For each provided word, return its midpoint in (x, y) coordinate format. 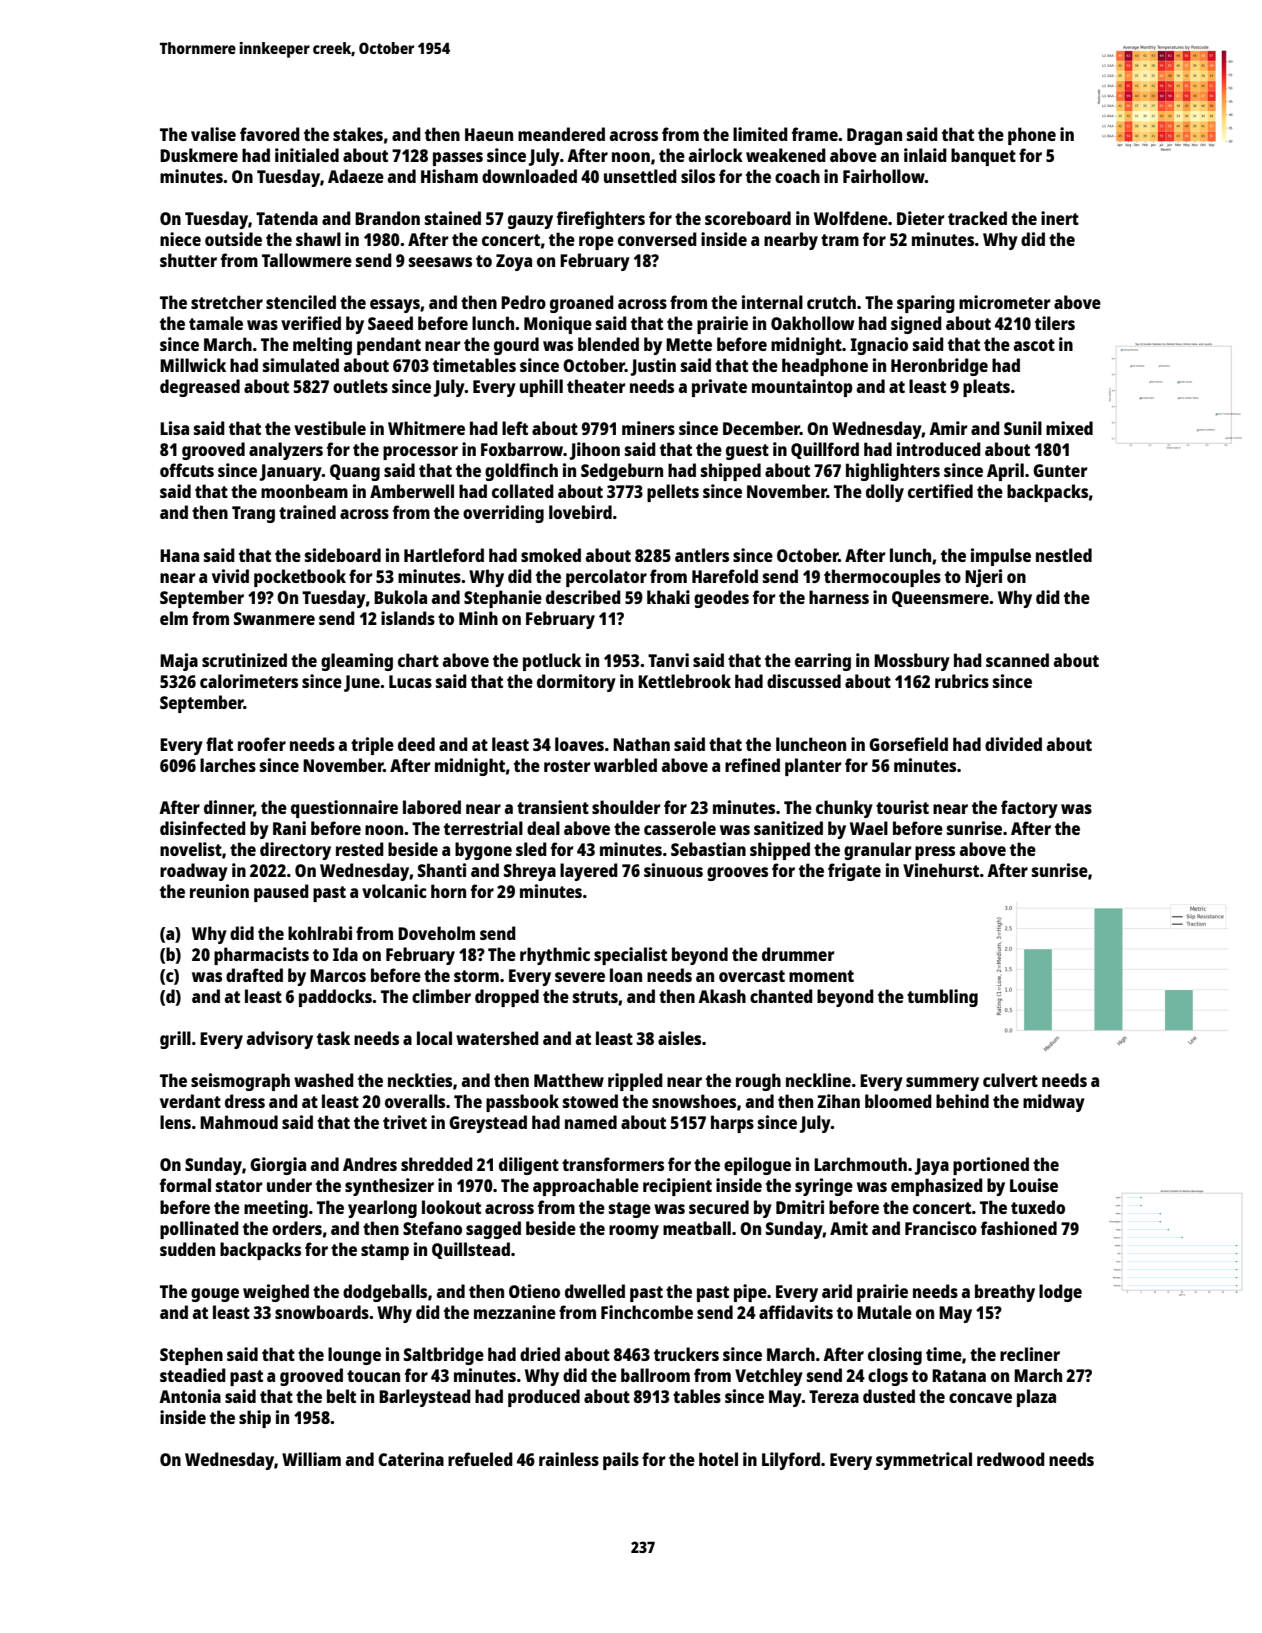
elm (174, 618)
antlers (702, 555)
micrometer (1004, 302)
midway (1054, 1103)
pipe (750, 1293)
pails (621, 1461)
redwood (1011, 1459)
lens (175, 1122)
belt (341, 1396)
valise (213, 134)
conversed (657, 239)
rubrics (962, 681)
